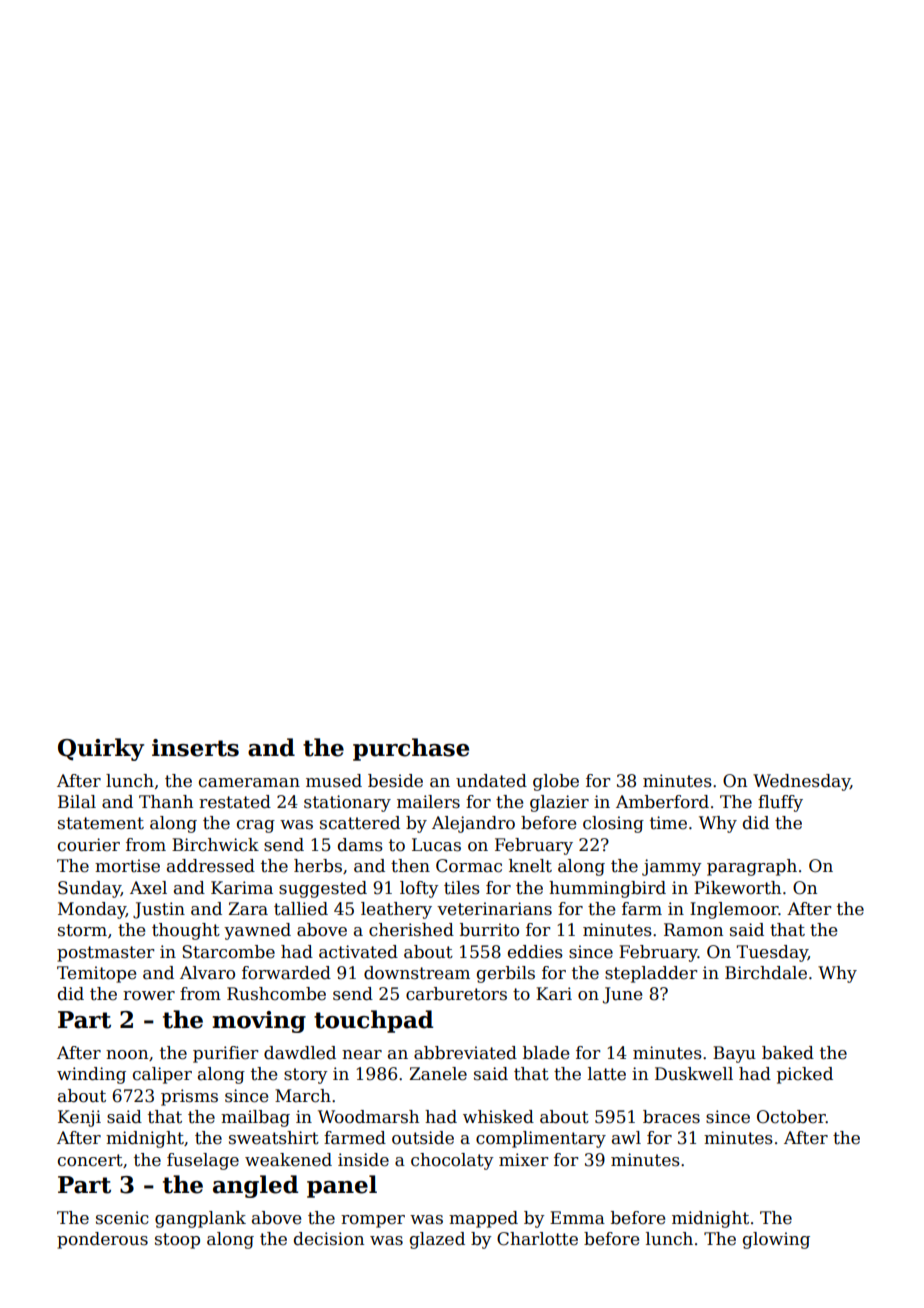 This image has height=1308, width=924. Describe the element at coordinates (334, 781) in the image. I see `mused` at that location.
